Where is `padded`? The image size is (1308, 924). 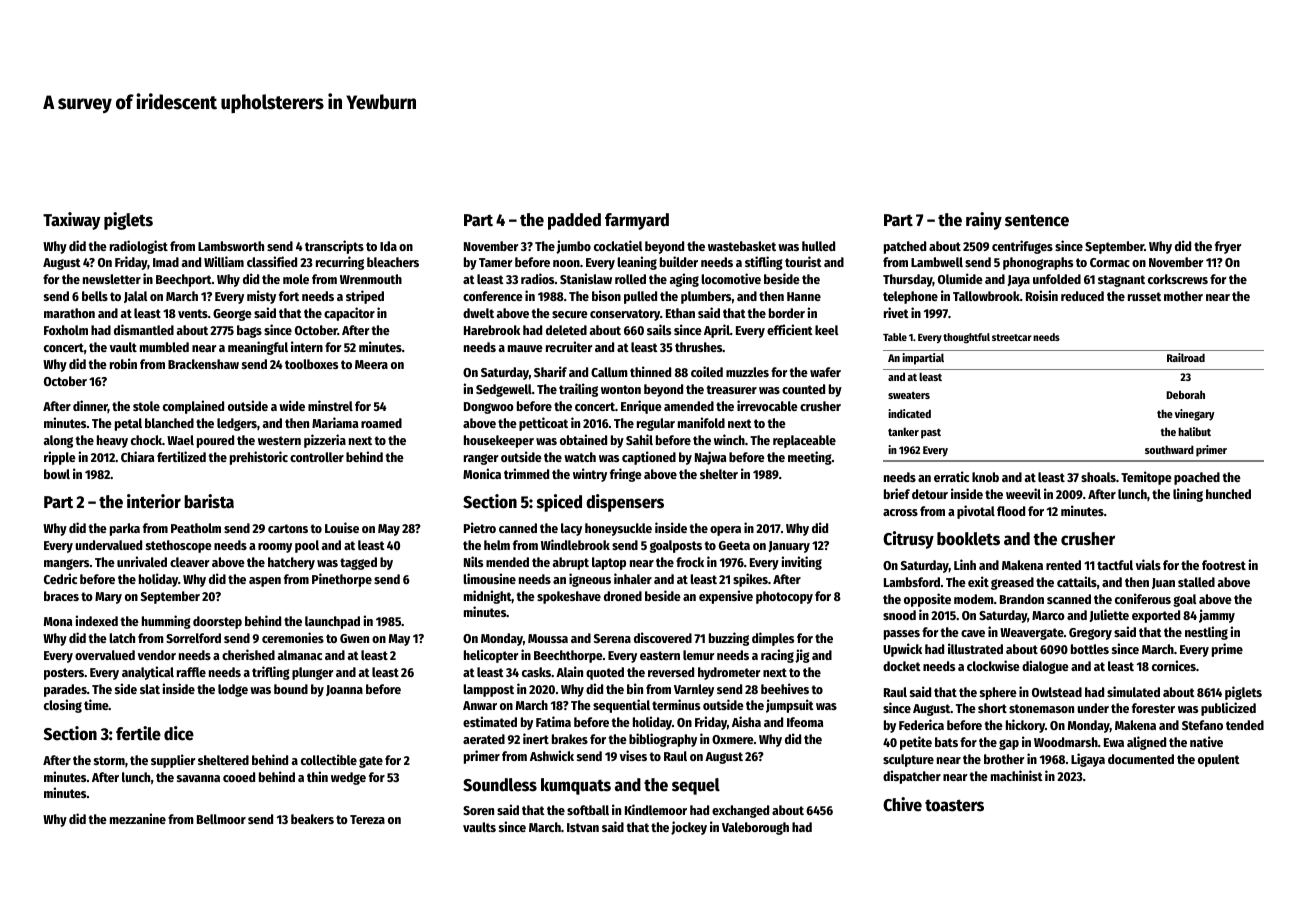 padded is located at coordinates (574, 221).
